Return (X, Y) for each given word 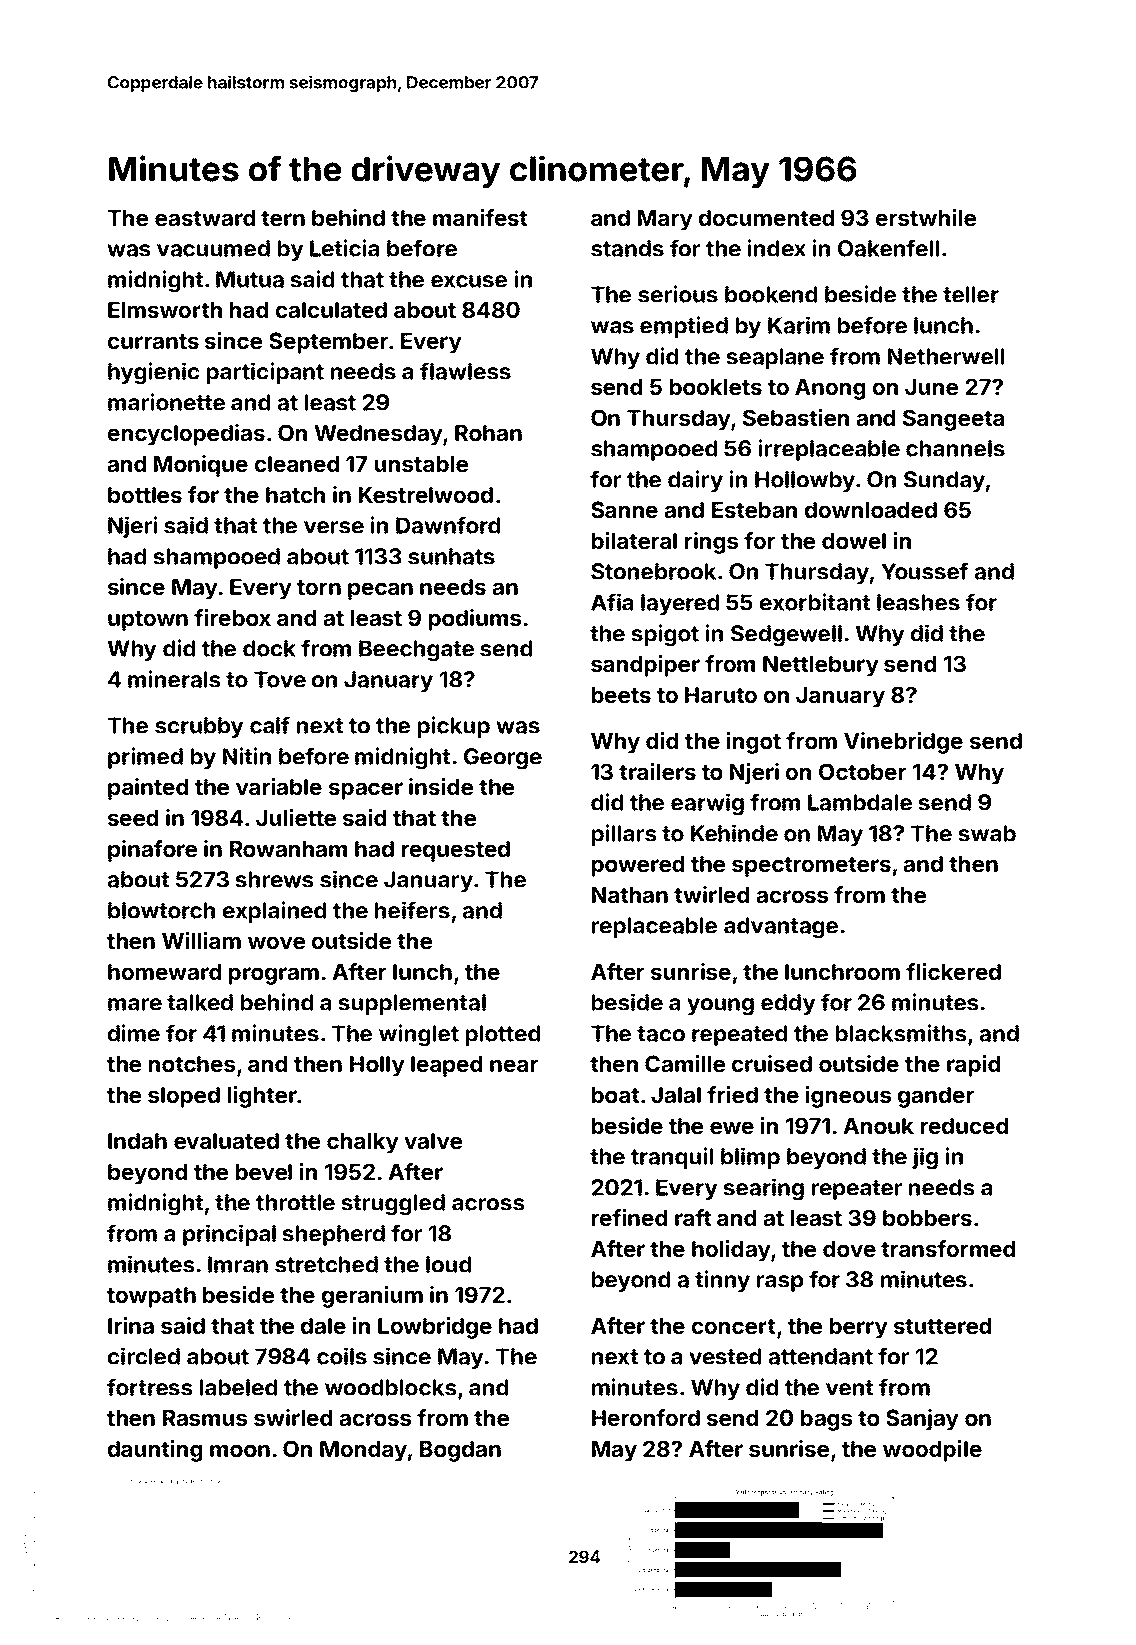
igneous (848, 1097)
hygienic (153, 373)
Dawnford (448, 525)
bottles (145, 495)
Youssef (924, 571)
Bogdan (460, 1451)
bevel (264, 1172)
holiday (731, 1251)
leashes (918, 602)
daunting (155, 1451)
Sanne (624, 509)
